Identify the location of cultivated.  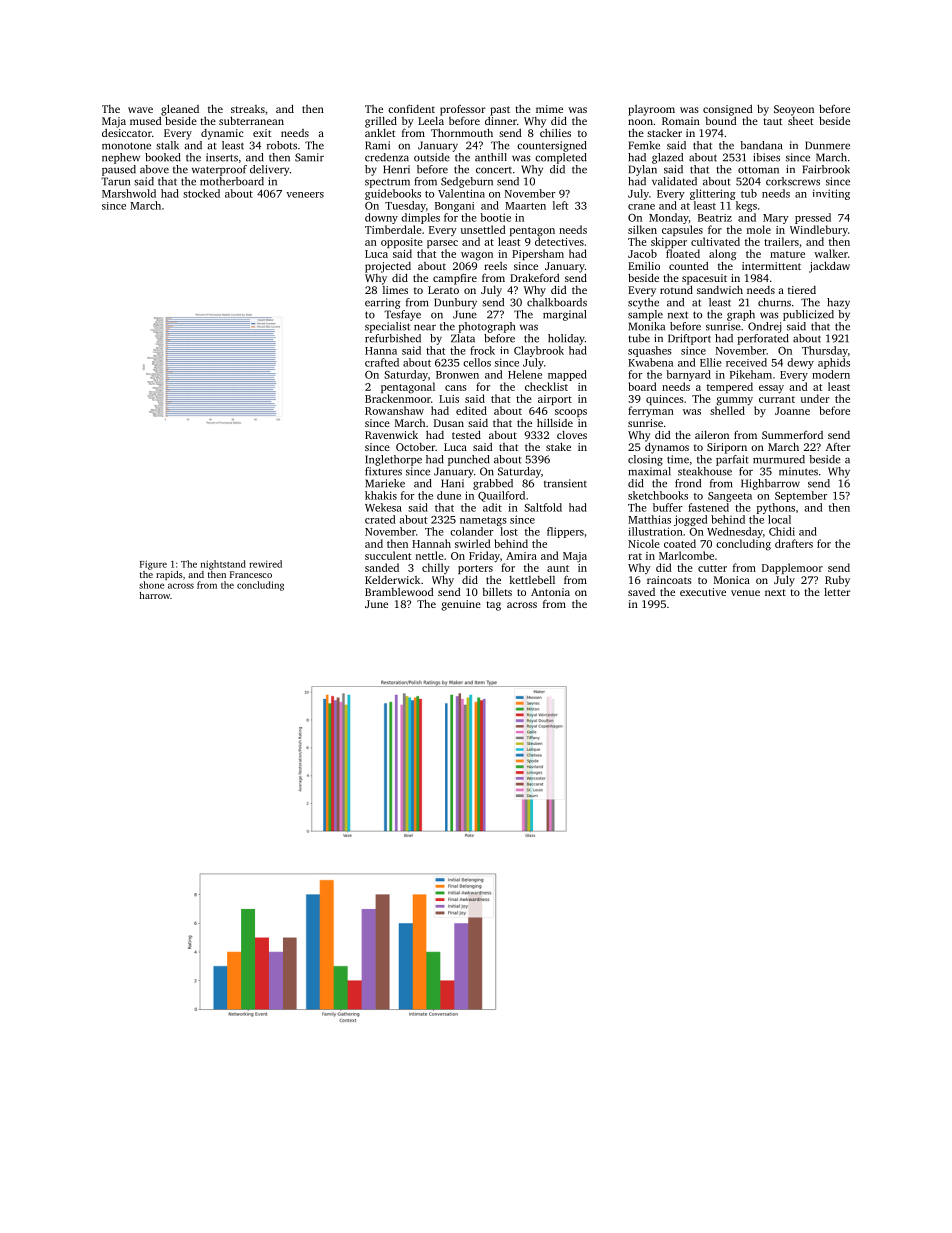
(715, 241).
